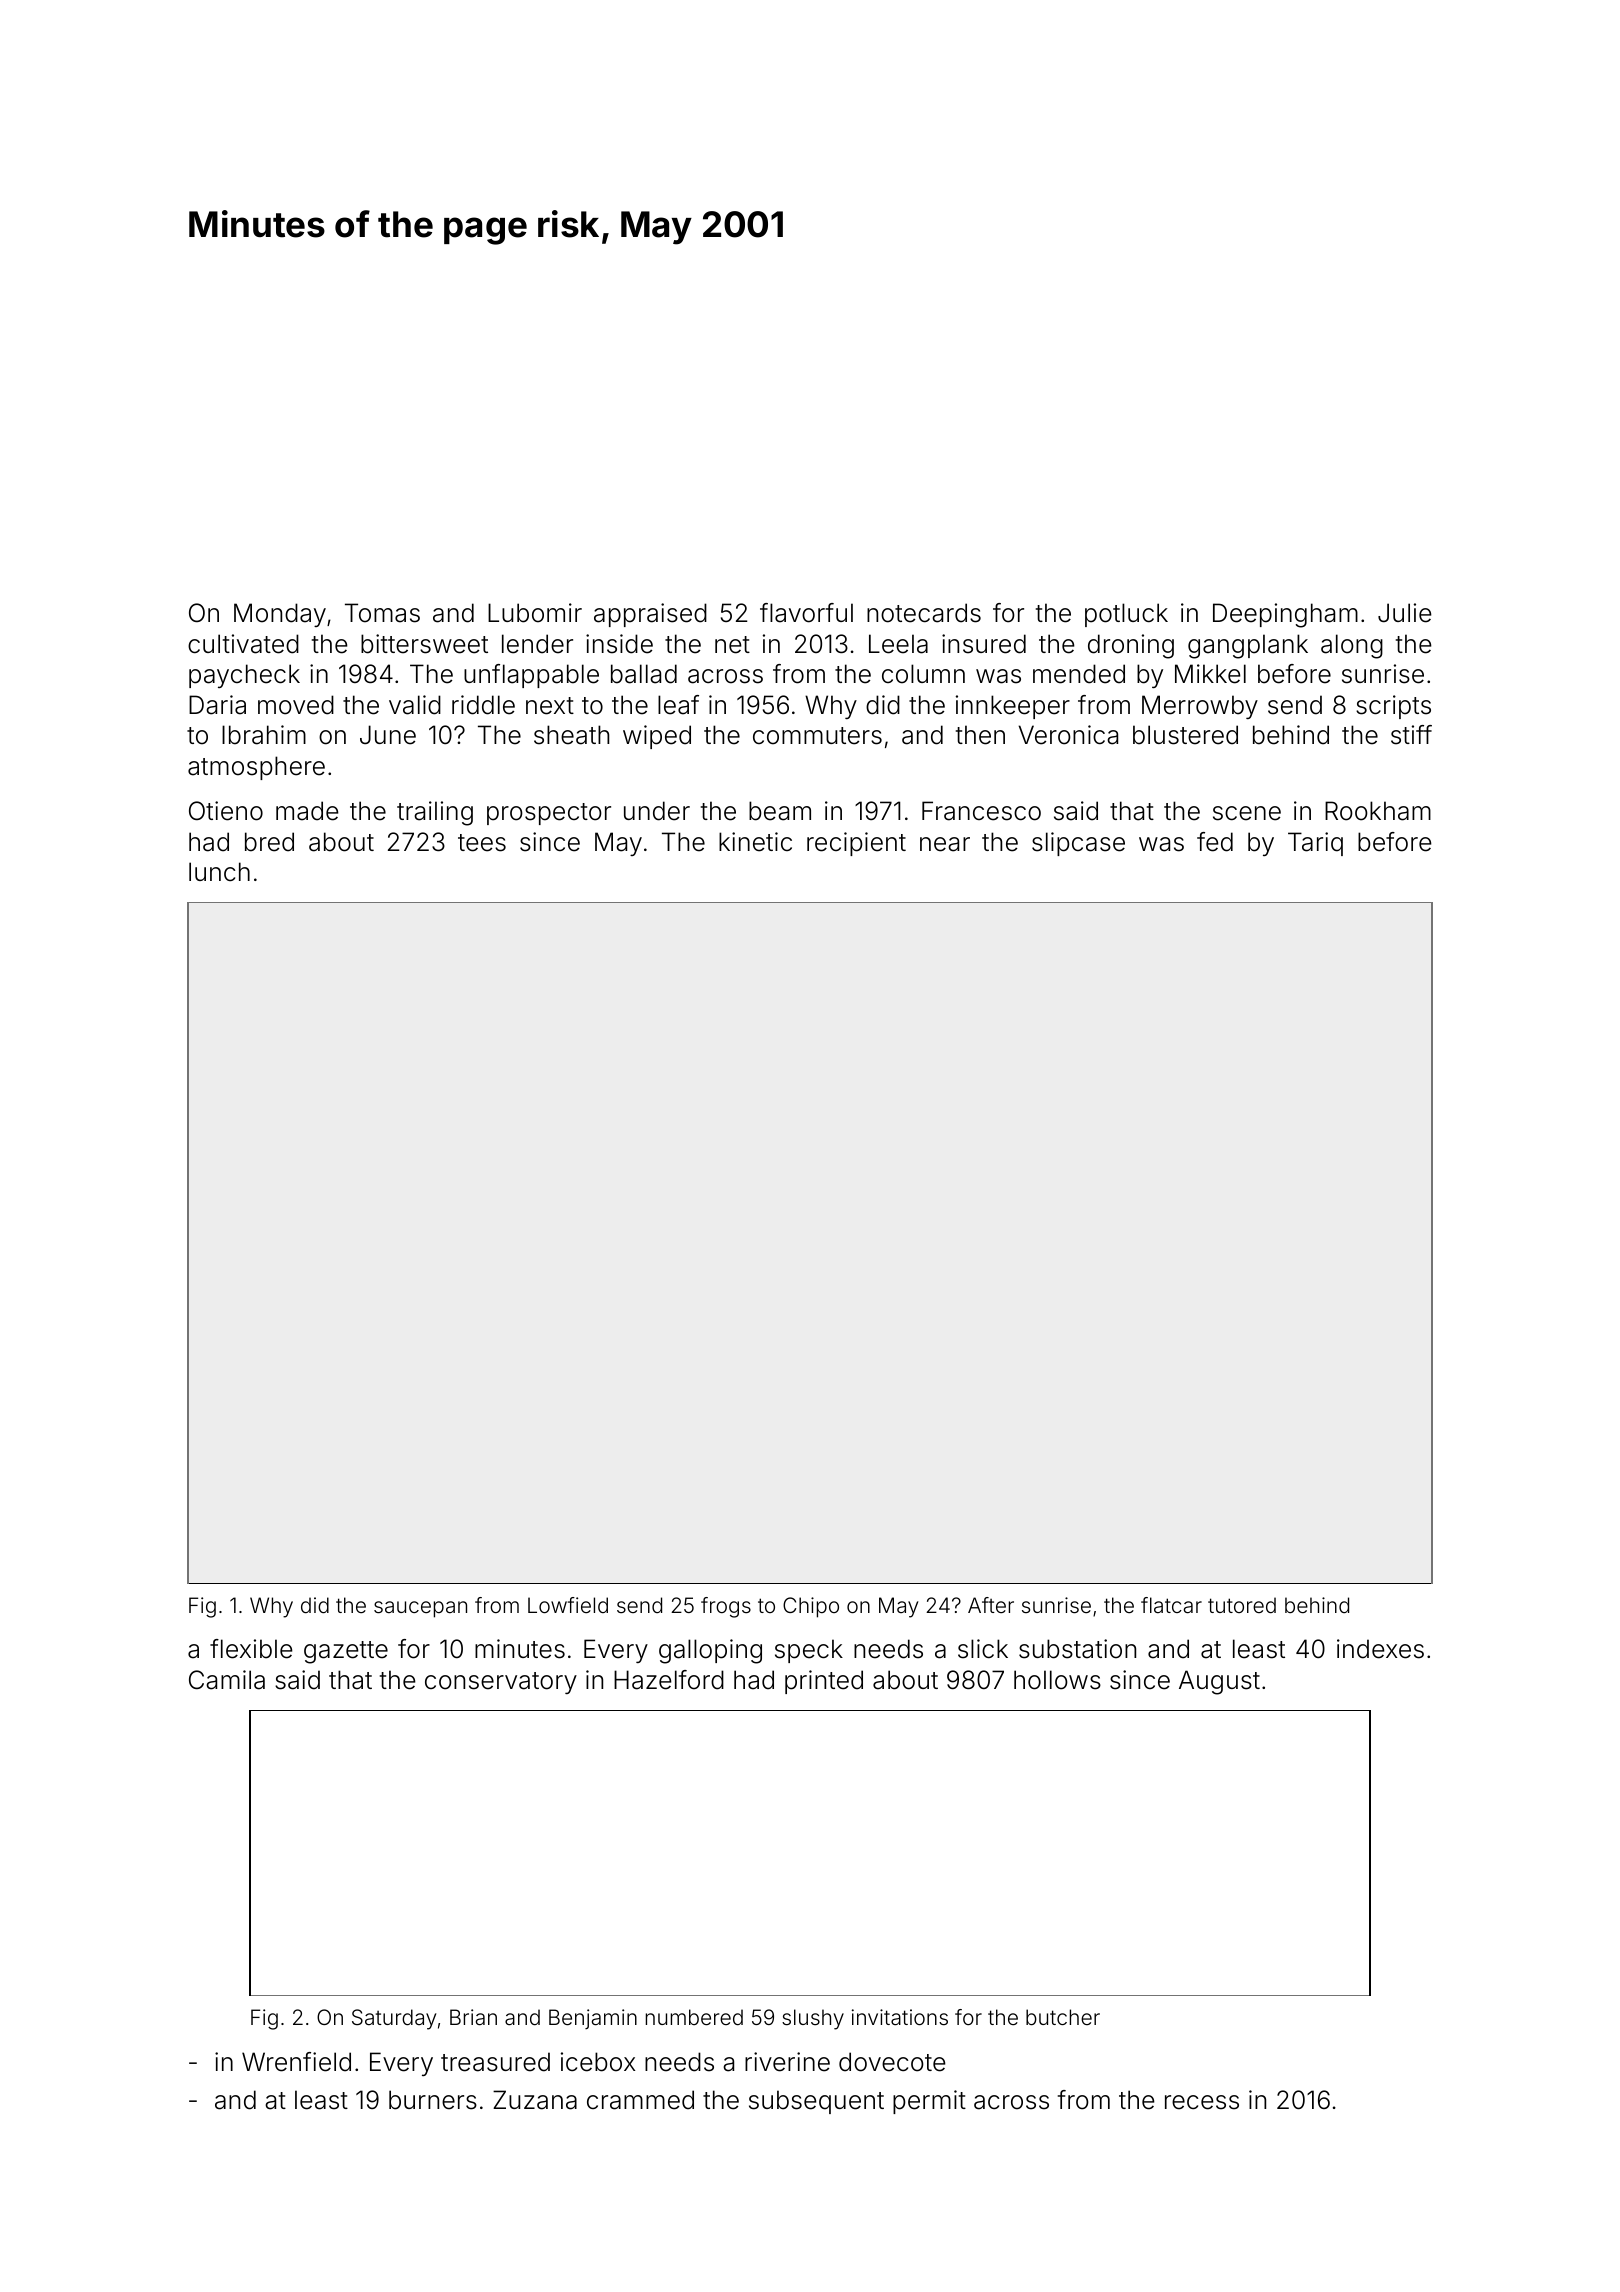  Describe the element at coordinates (1405, 613) in the image. I see `Julie` at that location.
